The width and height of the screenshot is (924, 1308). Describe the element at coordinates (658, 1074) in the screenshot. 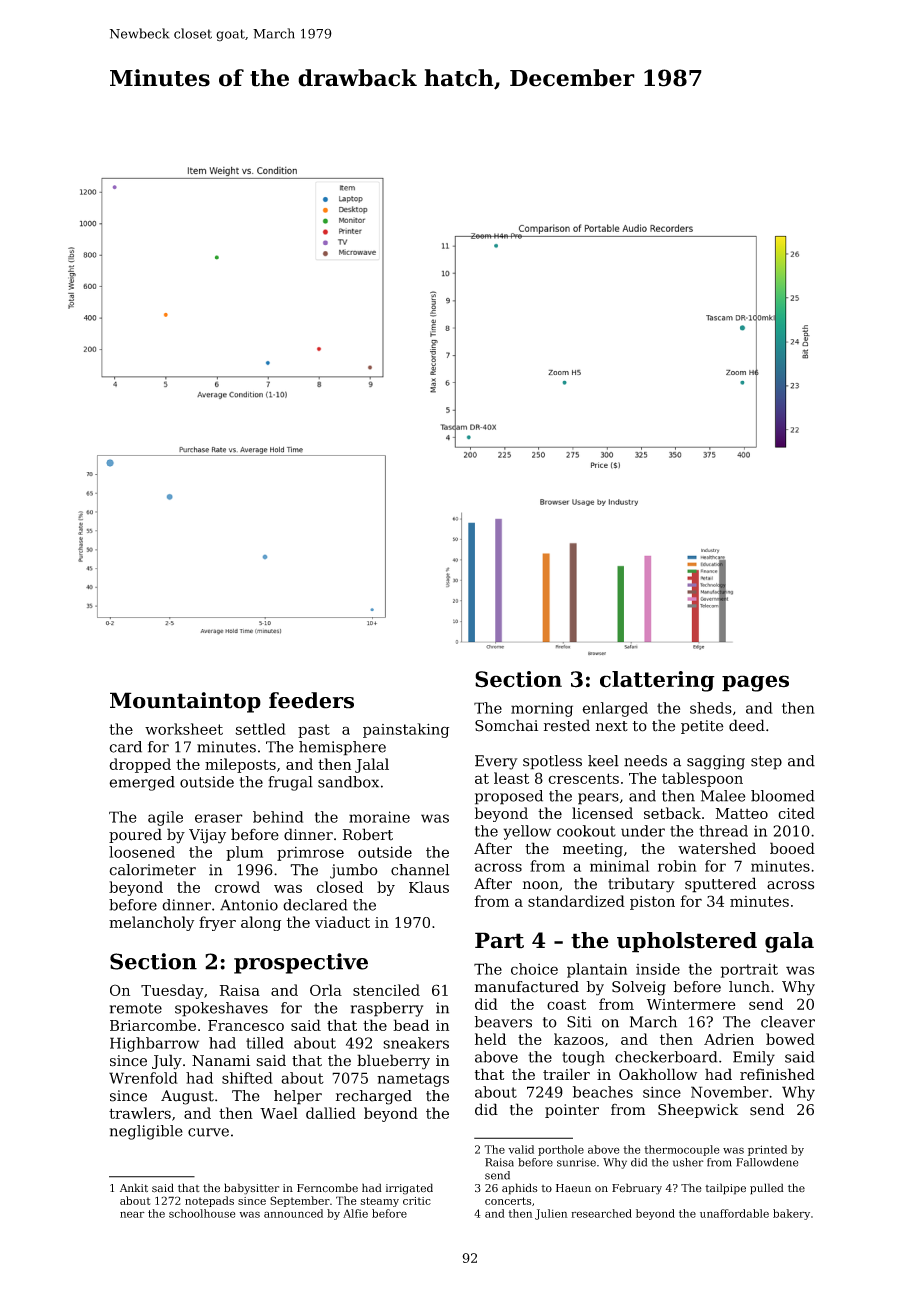

I see `Oakhollow` at that location.
